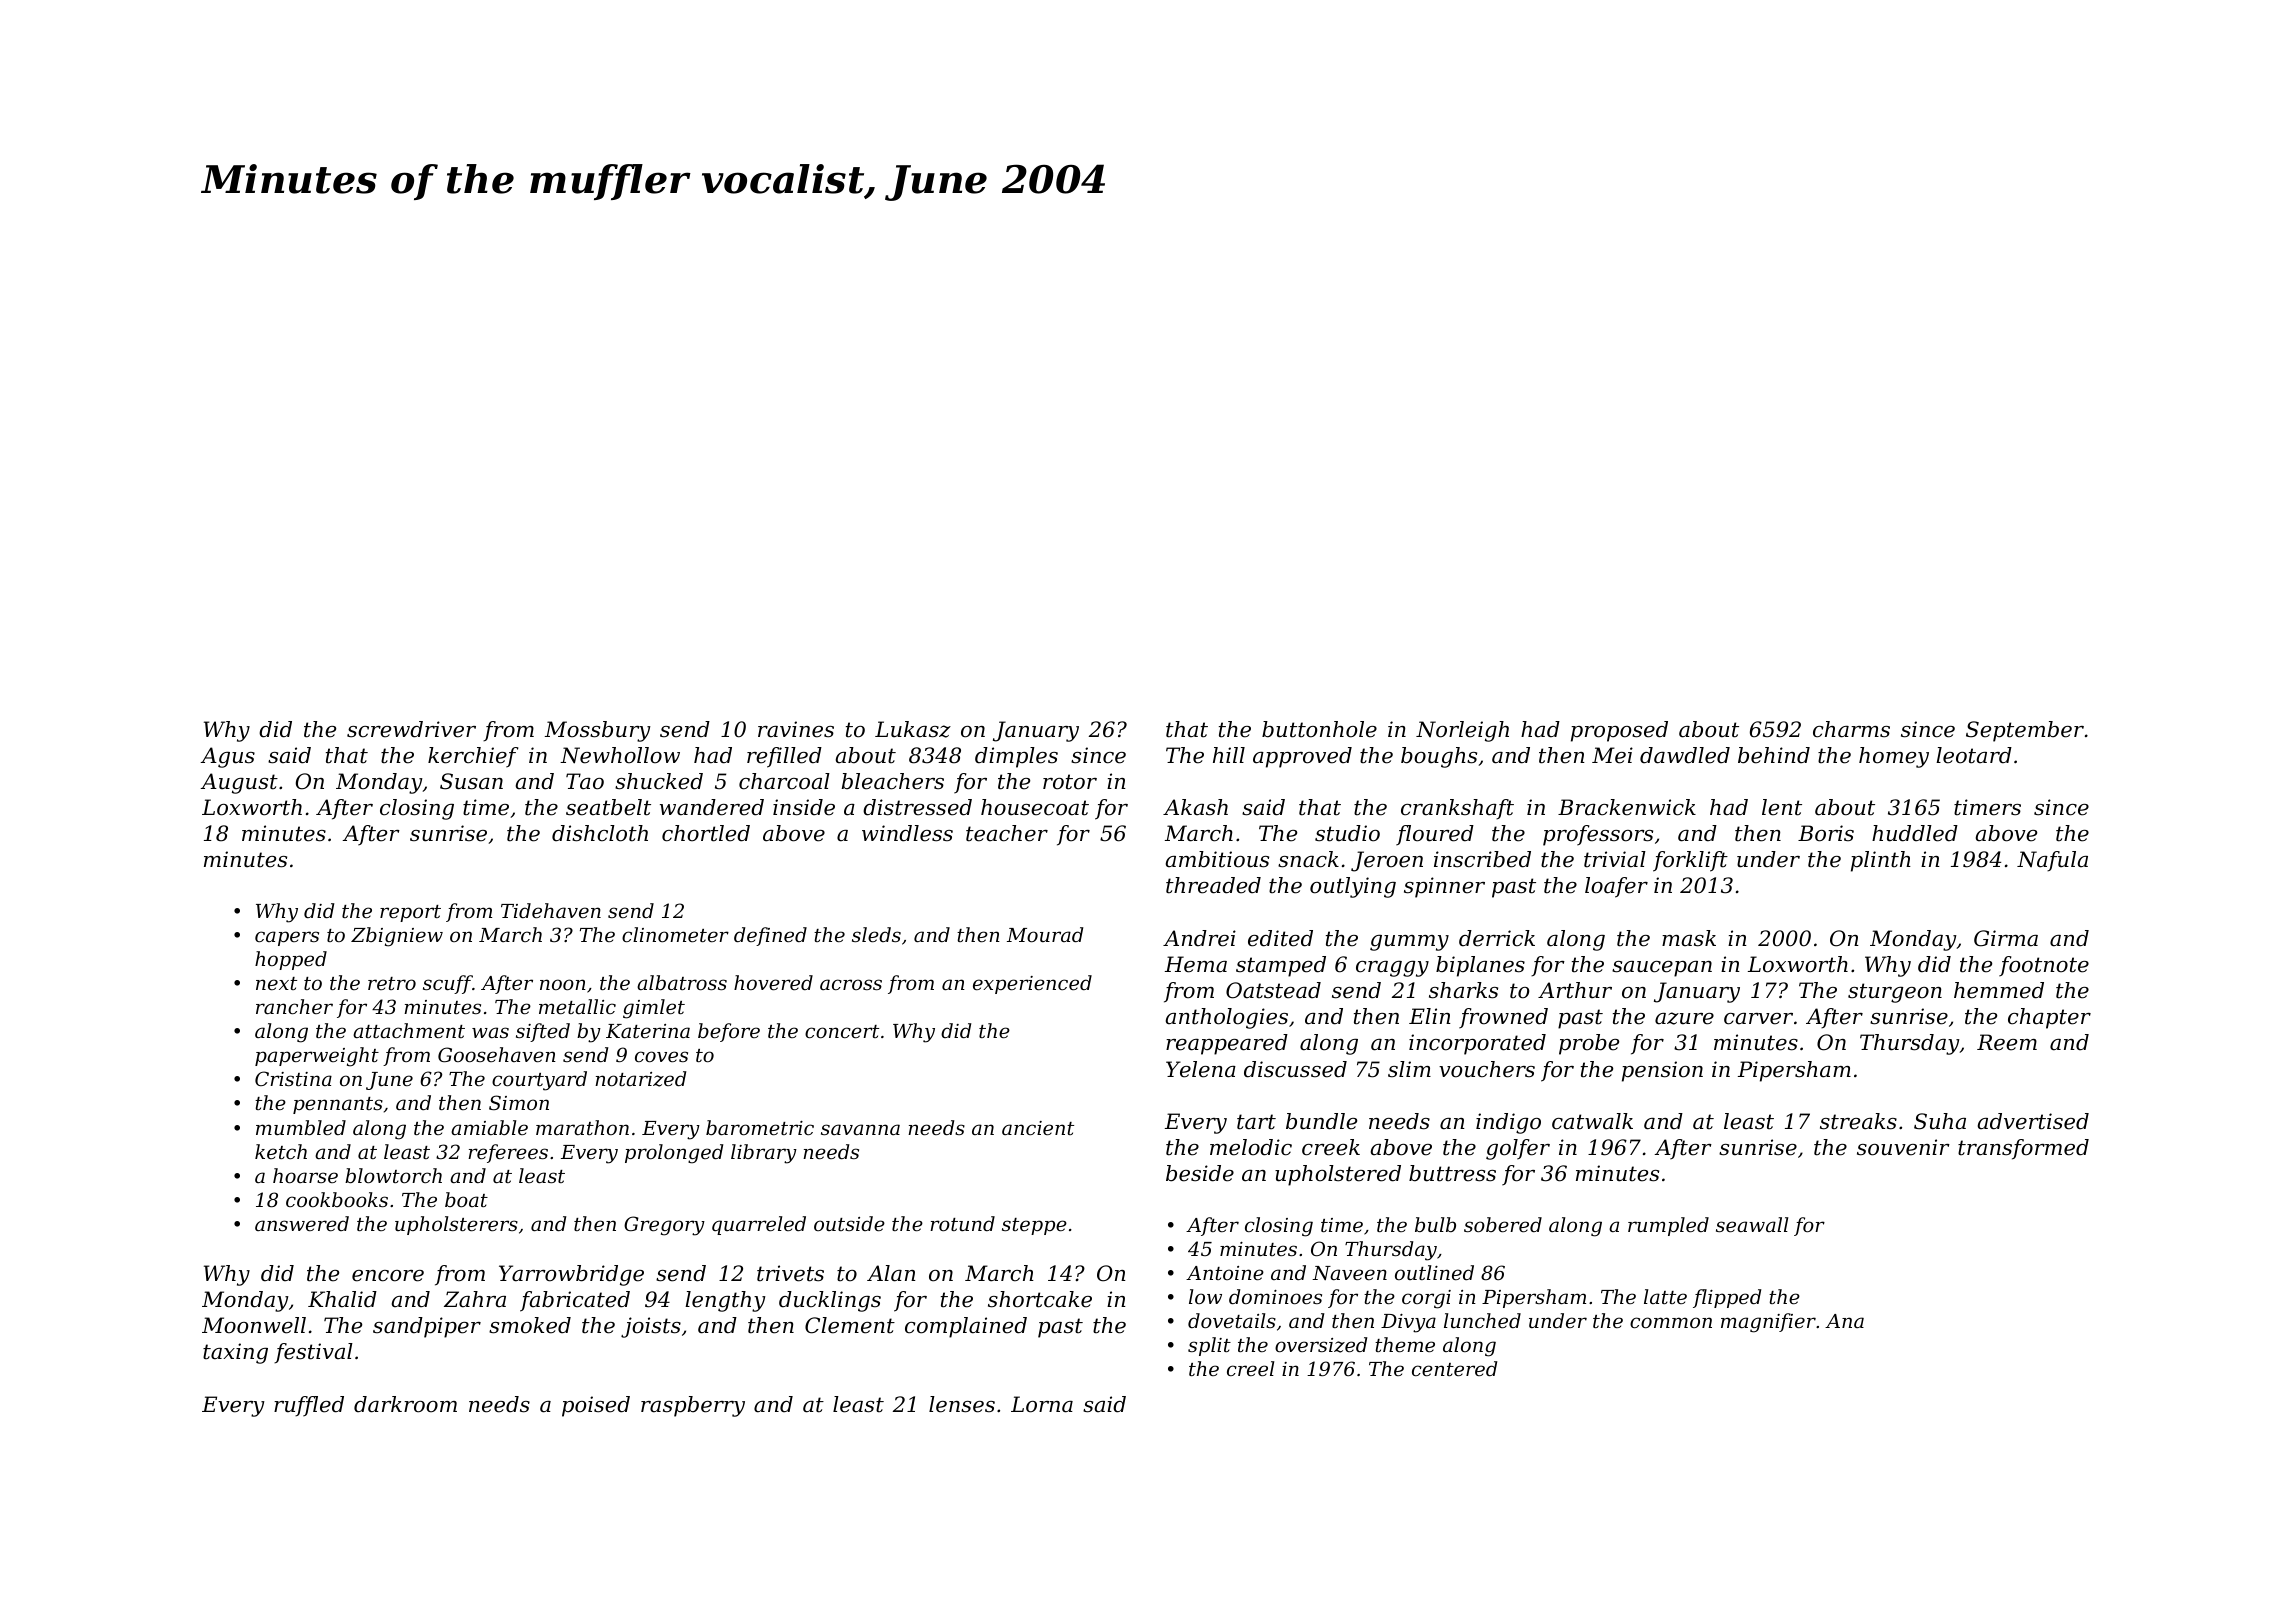 The image size is (2292, 1620). Describe the element at coordinates (1940, 1121) in the document. I see `Suha` at that location.
